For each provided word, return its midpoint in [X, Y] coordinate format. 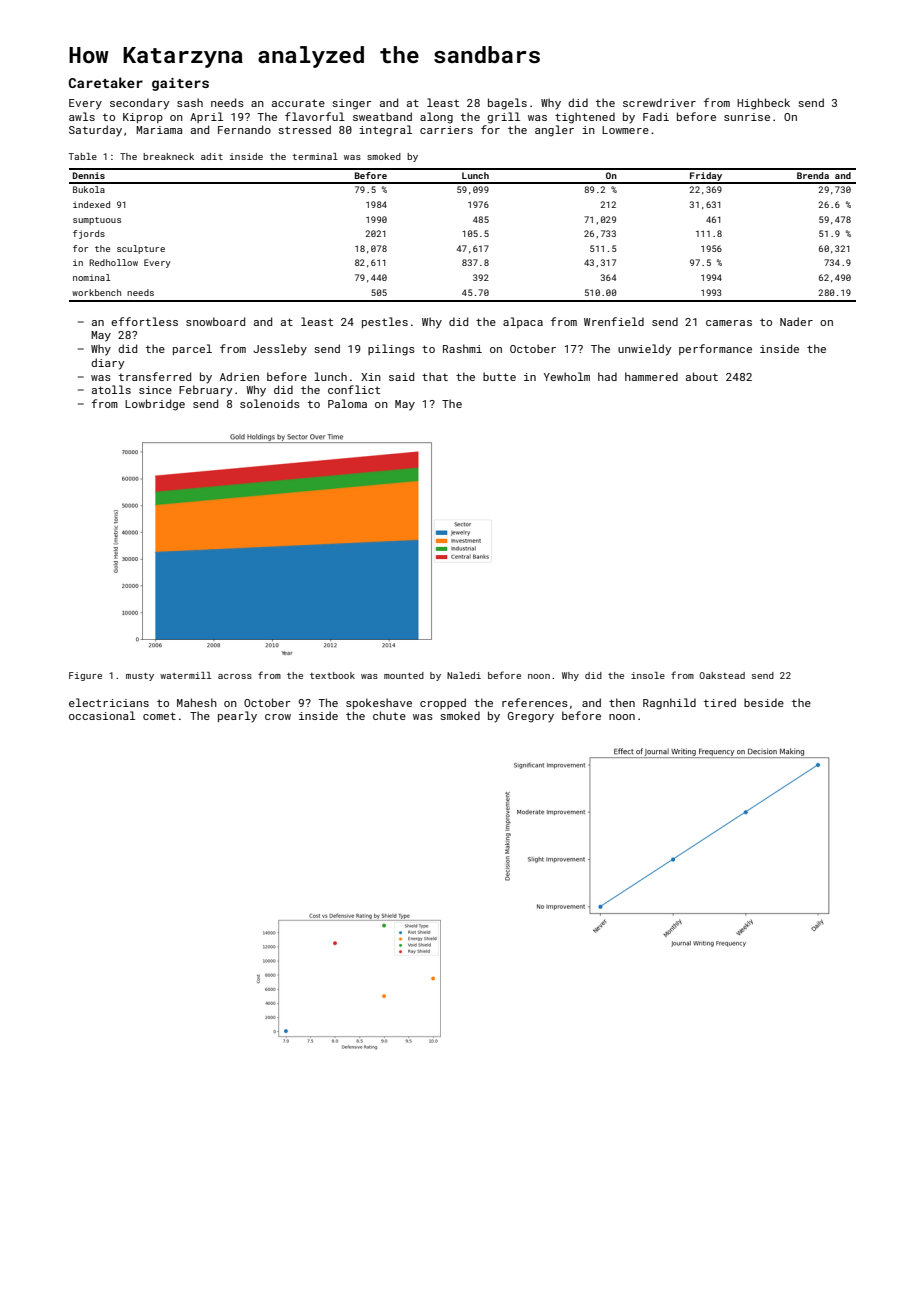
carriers [446, 130]
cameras [729, 323]
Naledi [464, 675]
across [235, 676]
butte [499, 376]
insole [648, 675]
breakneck [168, 156]
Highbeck [763, 104]
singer [352, 104]
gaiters [180, 84]
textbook [332, 675]
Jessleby [280, 350]
